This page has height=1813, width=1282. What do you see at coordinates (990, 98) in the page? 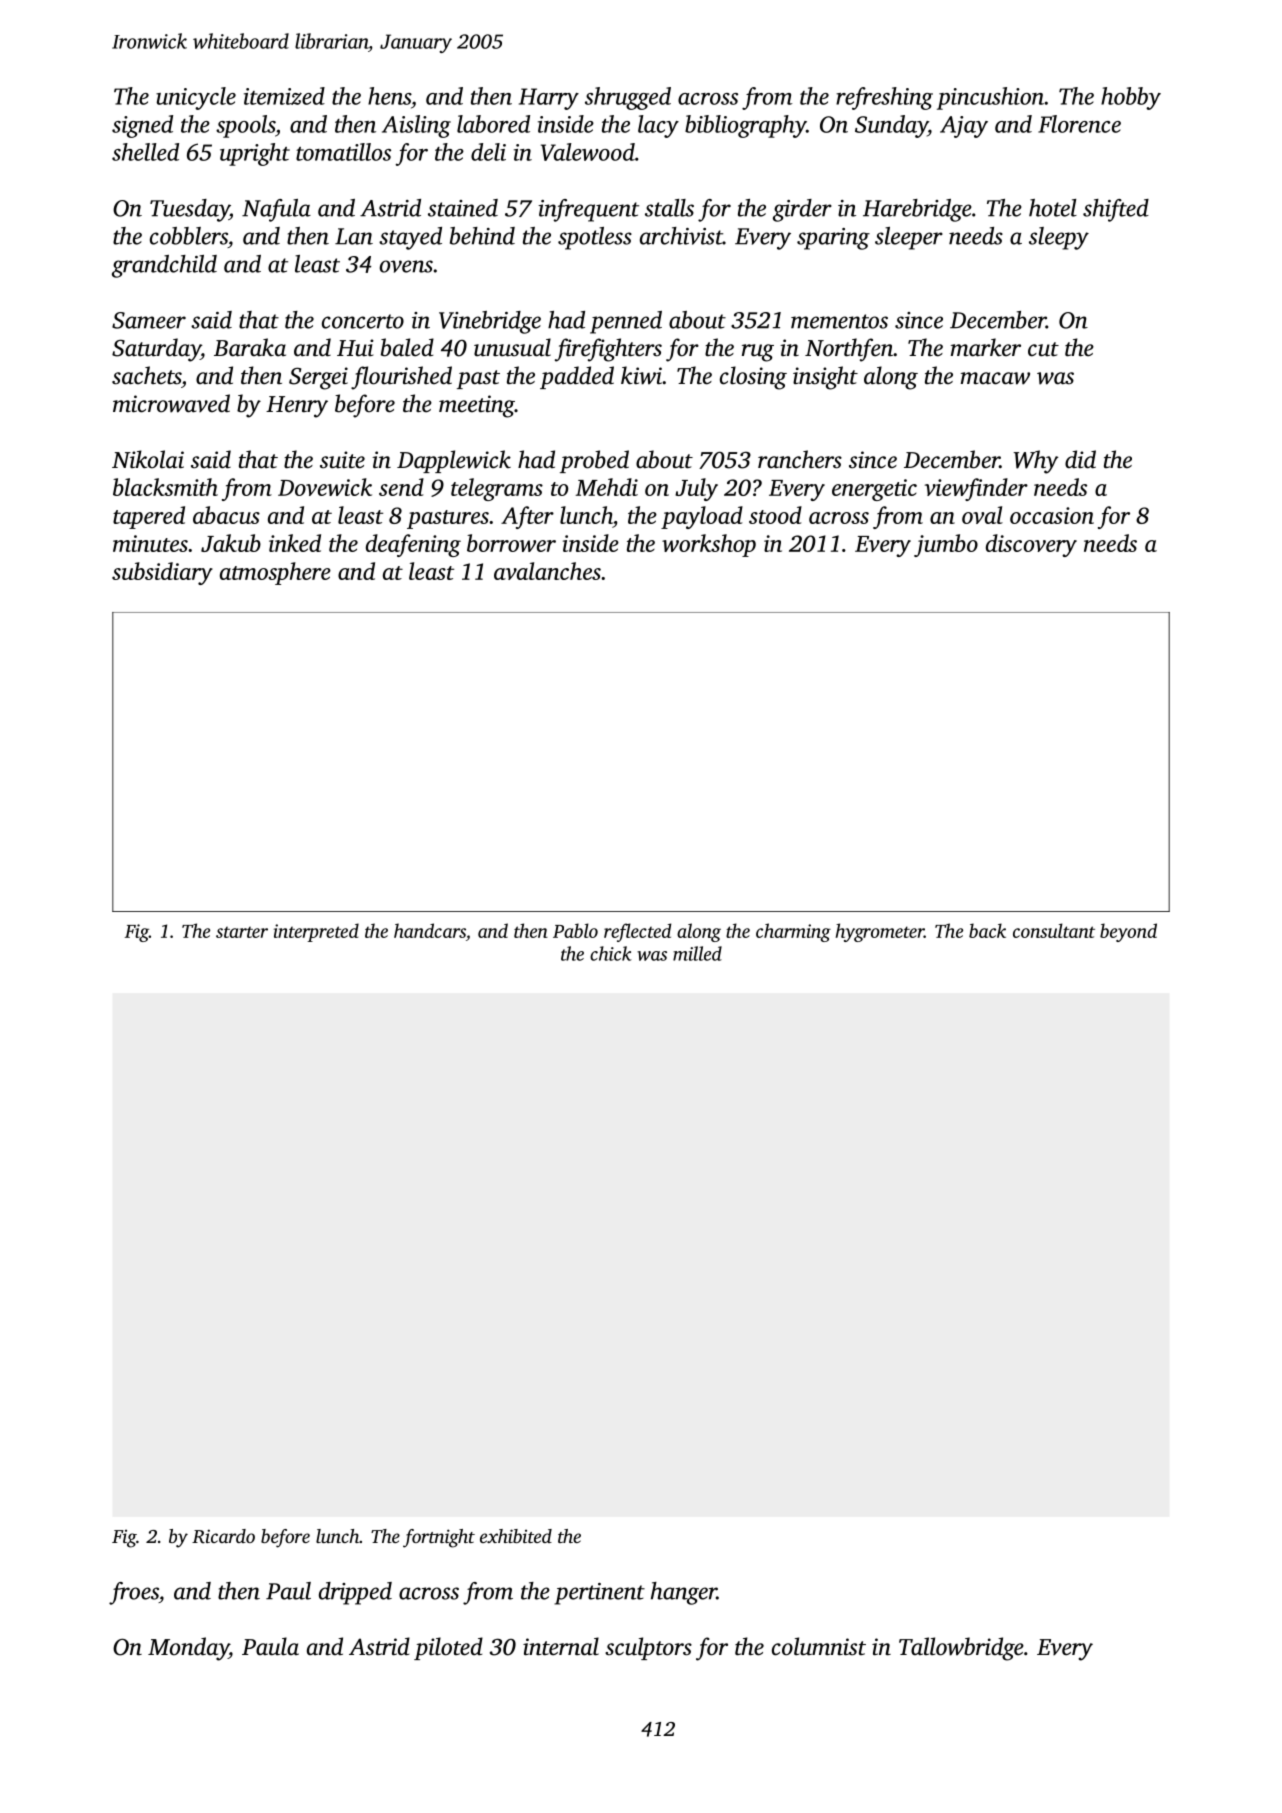
I see `pincushion` at bounding box center [990, 98].
